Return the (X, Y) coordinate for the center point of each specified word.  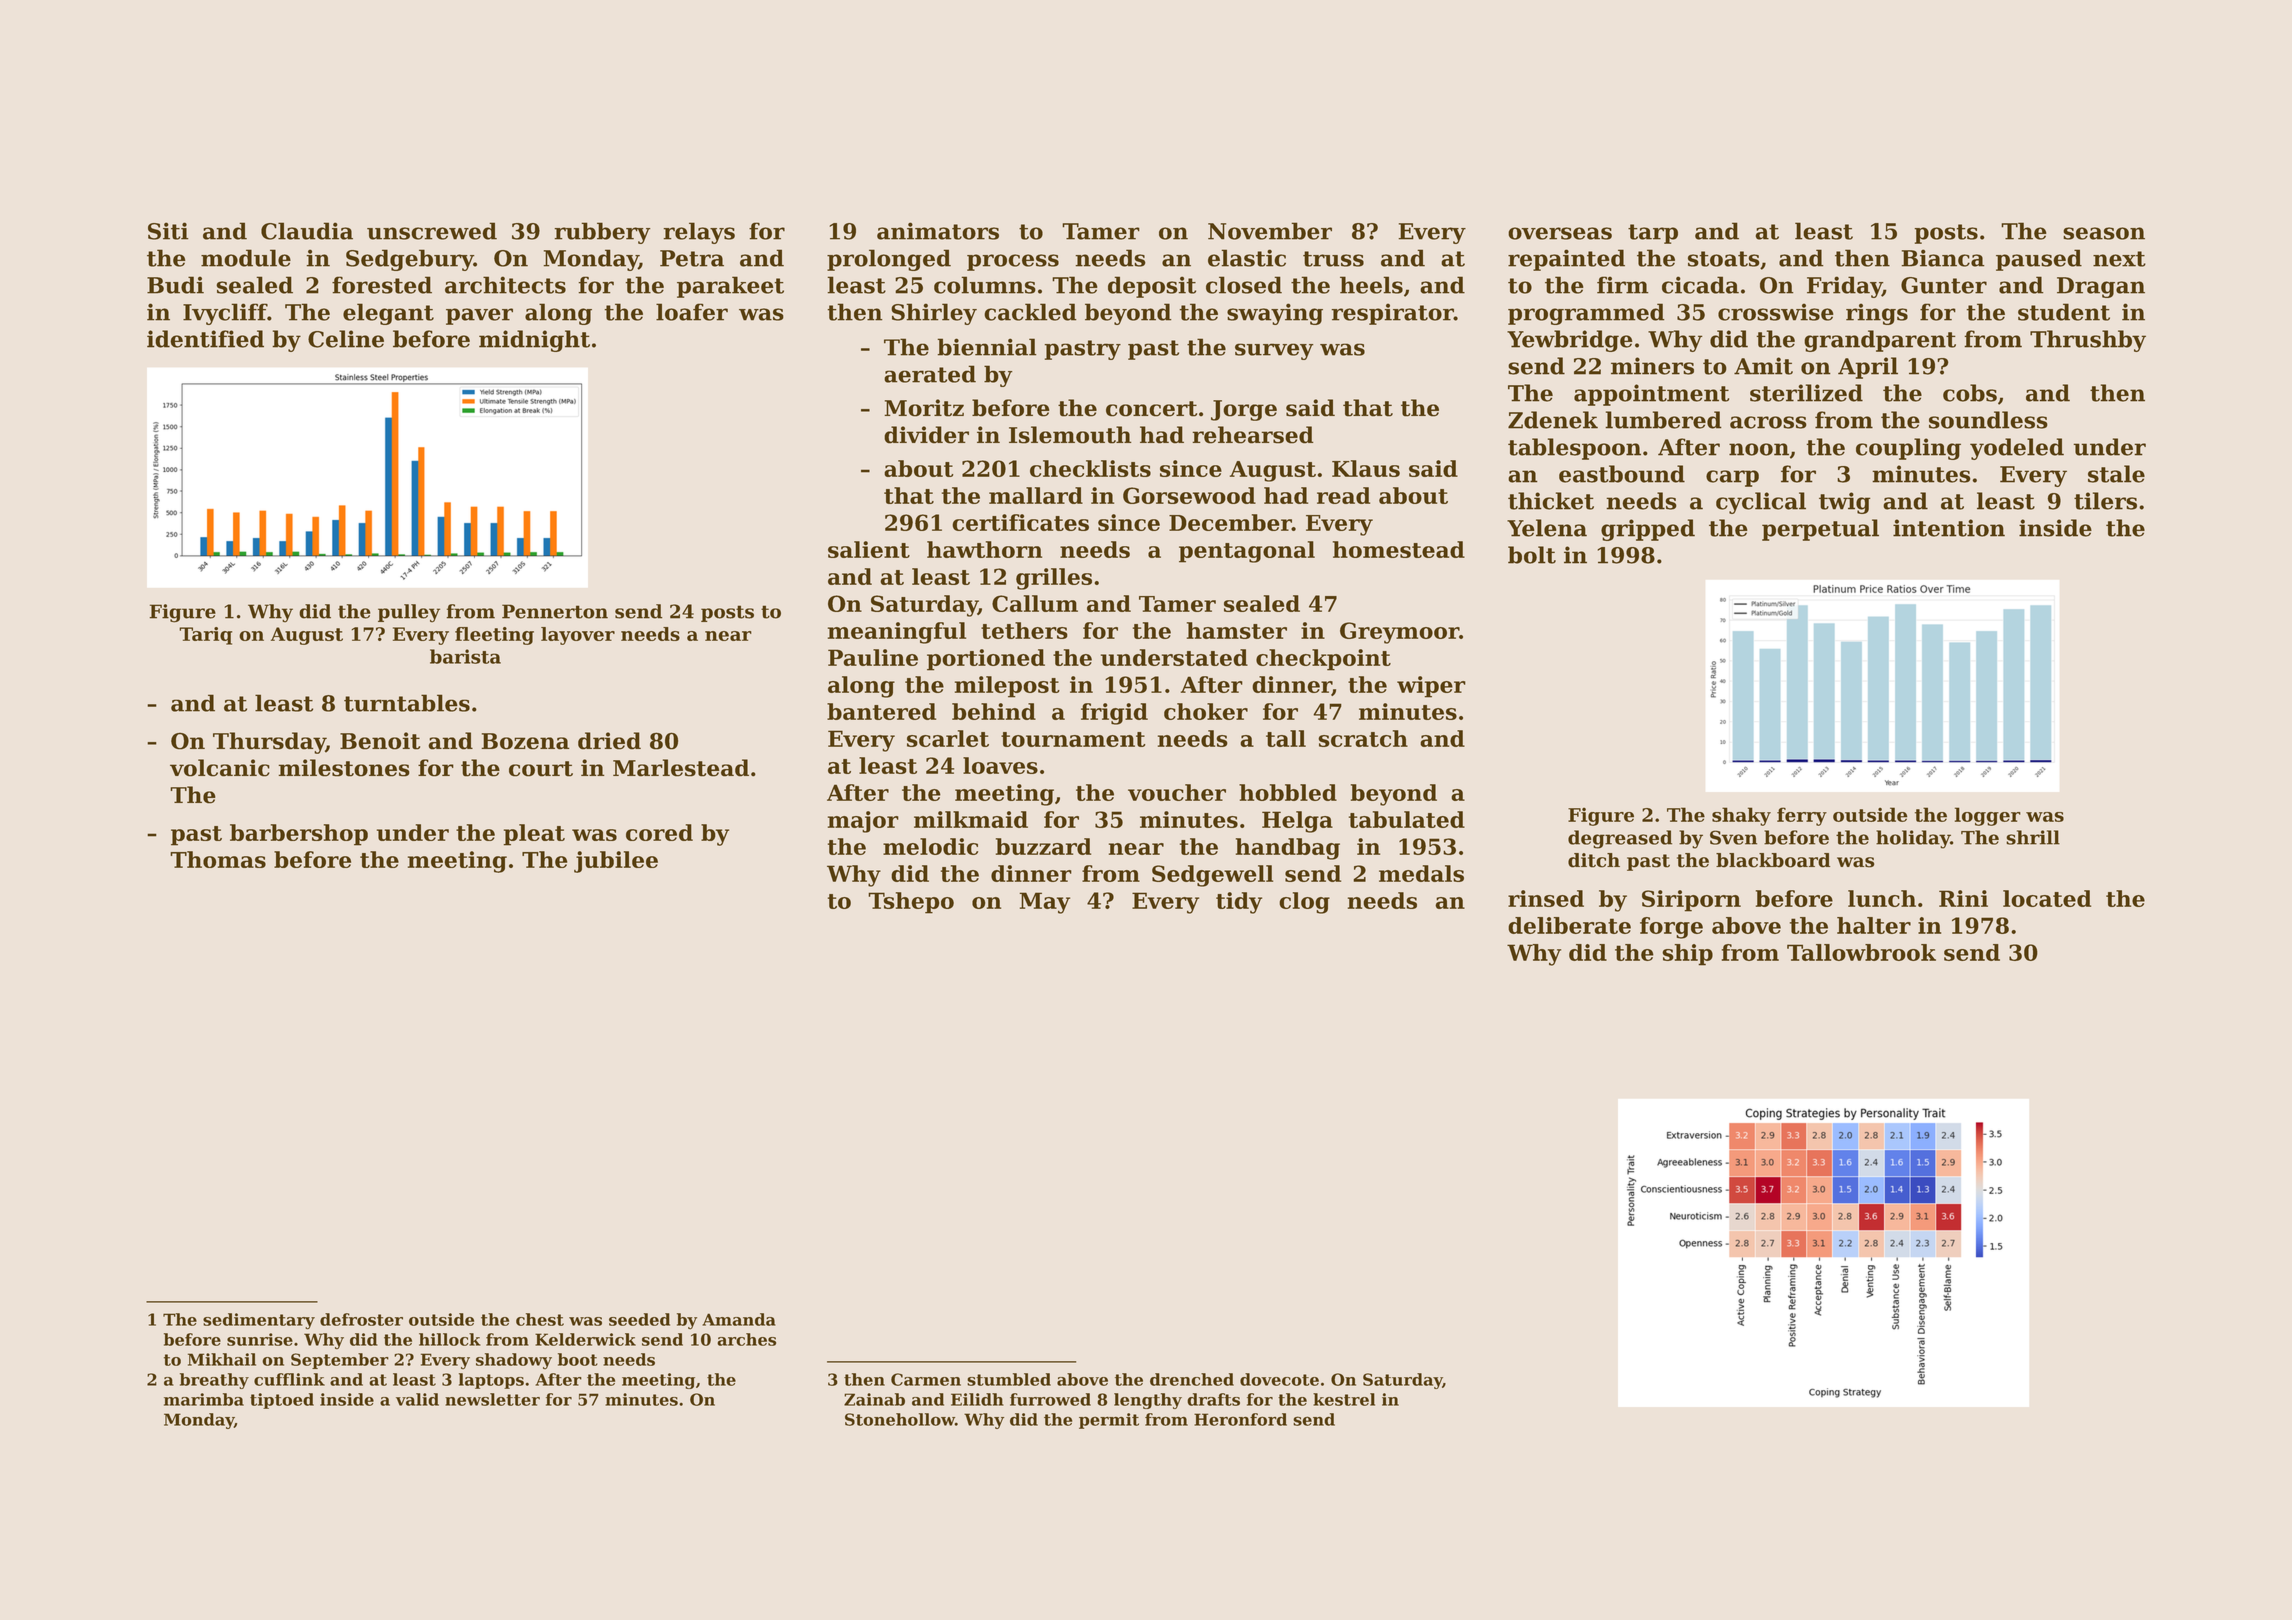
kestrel (1344, 1399)
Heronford (1240, 1419)
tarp (1653, 234)
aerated (930, 374)
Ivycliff (225, 314)
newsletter (492, 1399)
